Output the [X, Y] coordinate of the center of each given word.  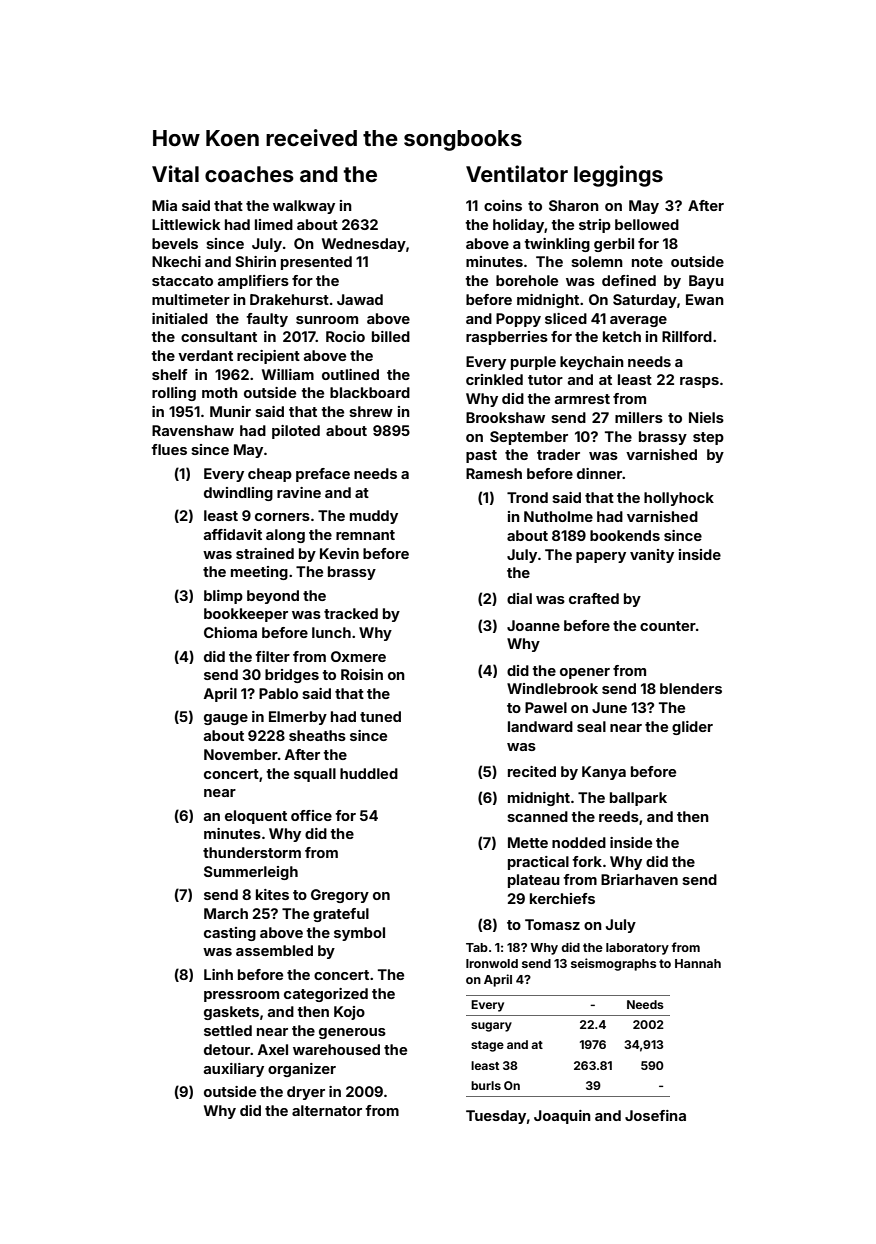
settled [228, 1030]
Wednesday [364, 245]
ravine [299, 492]
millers [639, 417]
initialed [180, 318]
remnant [365, 535]
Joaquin [562, 1117]
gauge [226, 719]
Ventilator [517, 173]
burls [486, 1085]
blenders [691, 688]
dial [519, 598]
